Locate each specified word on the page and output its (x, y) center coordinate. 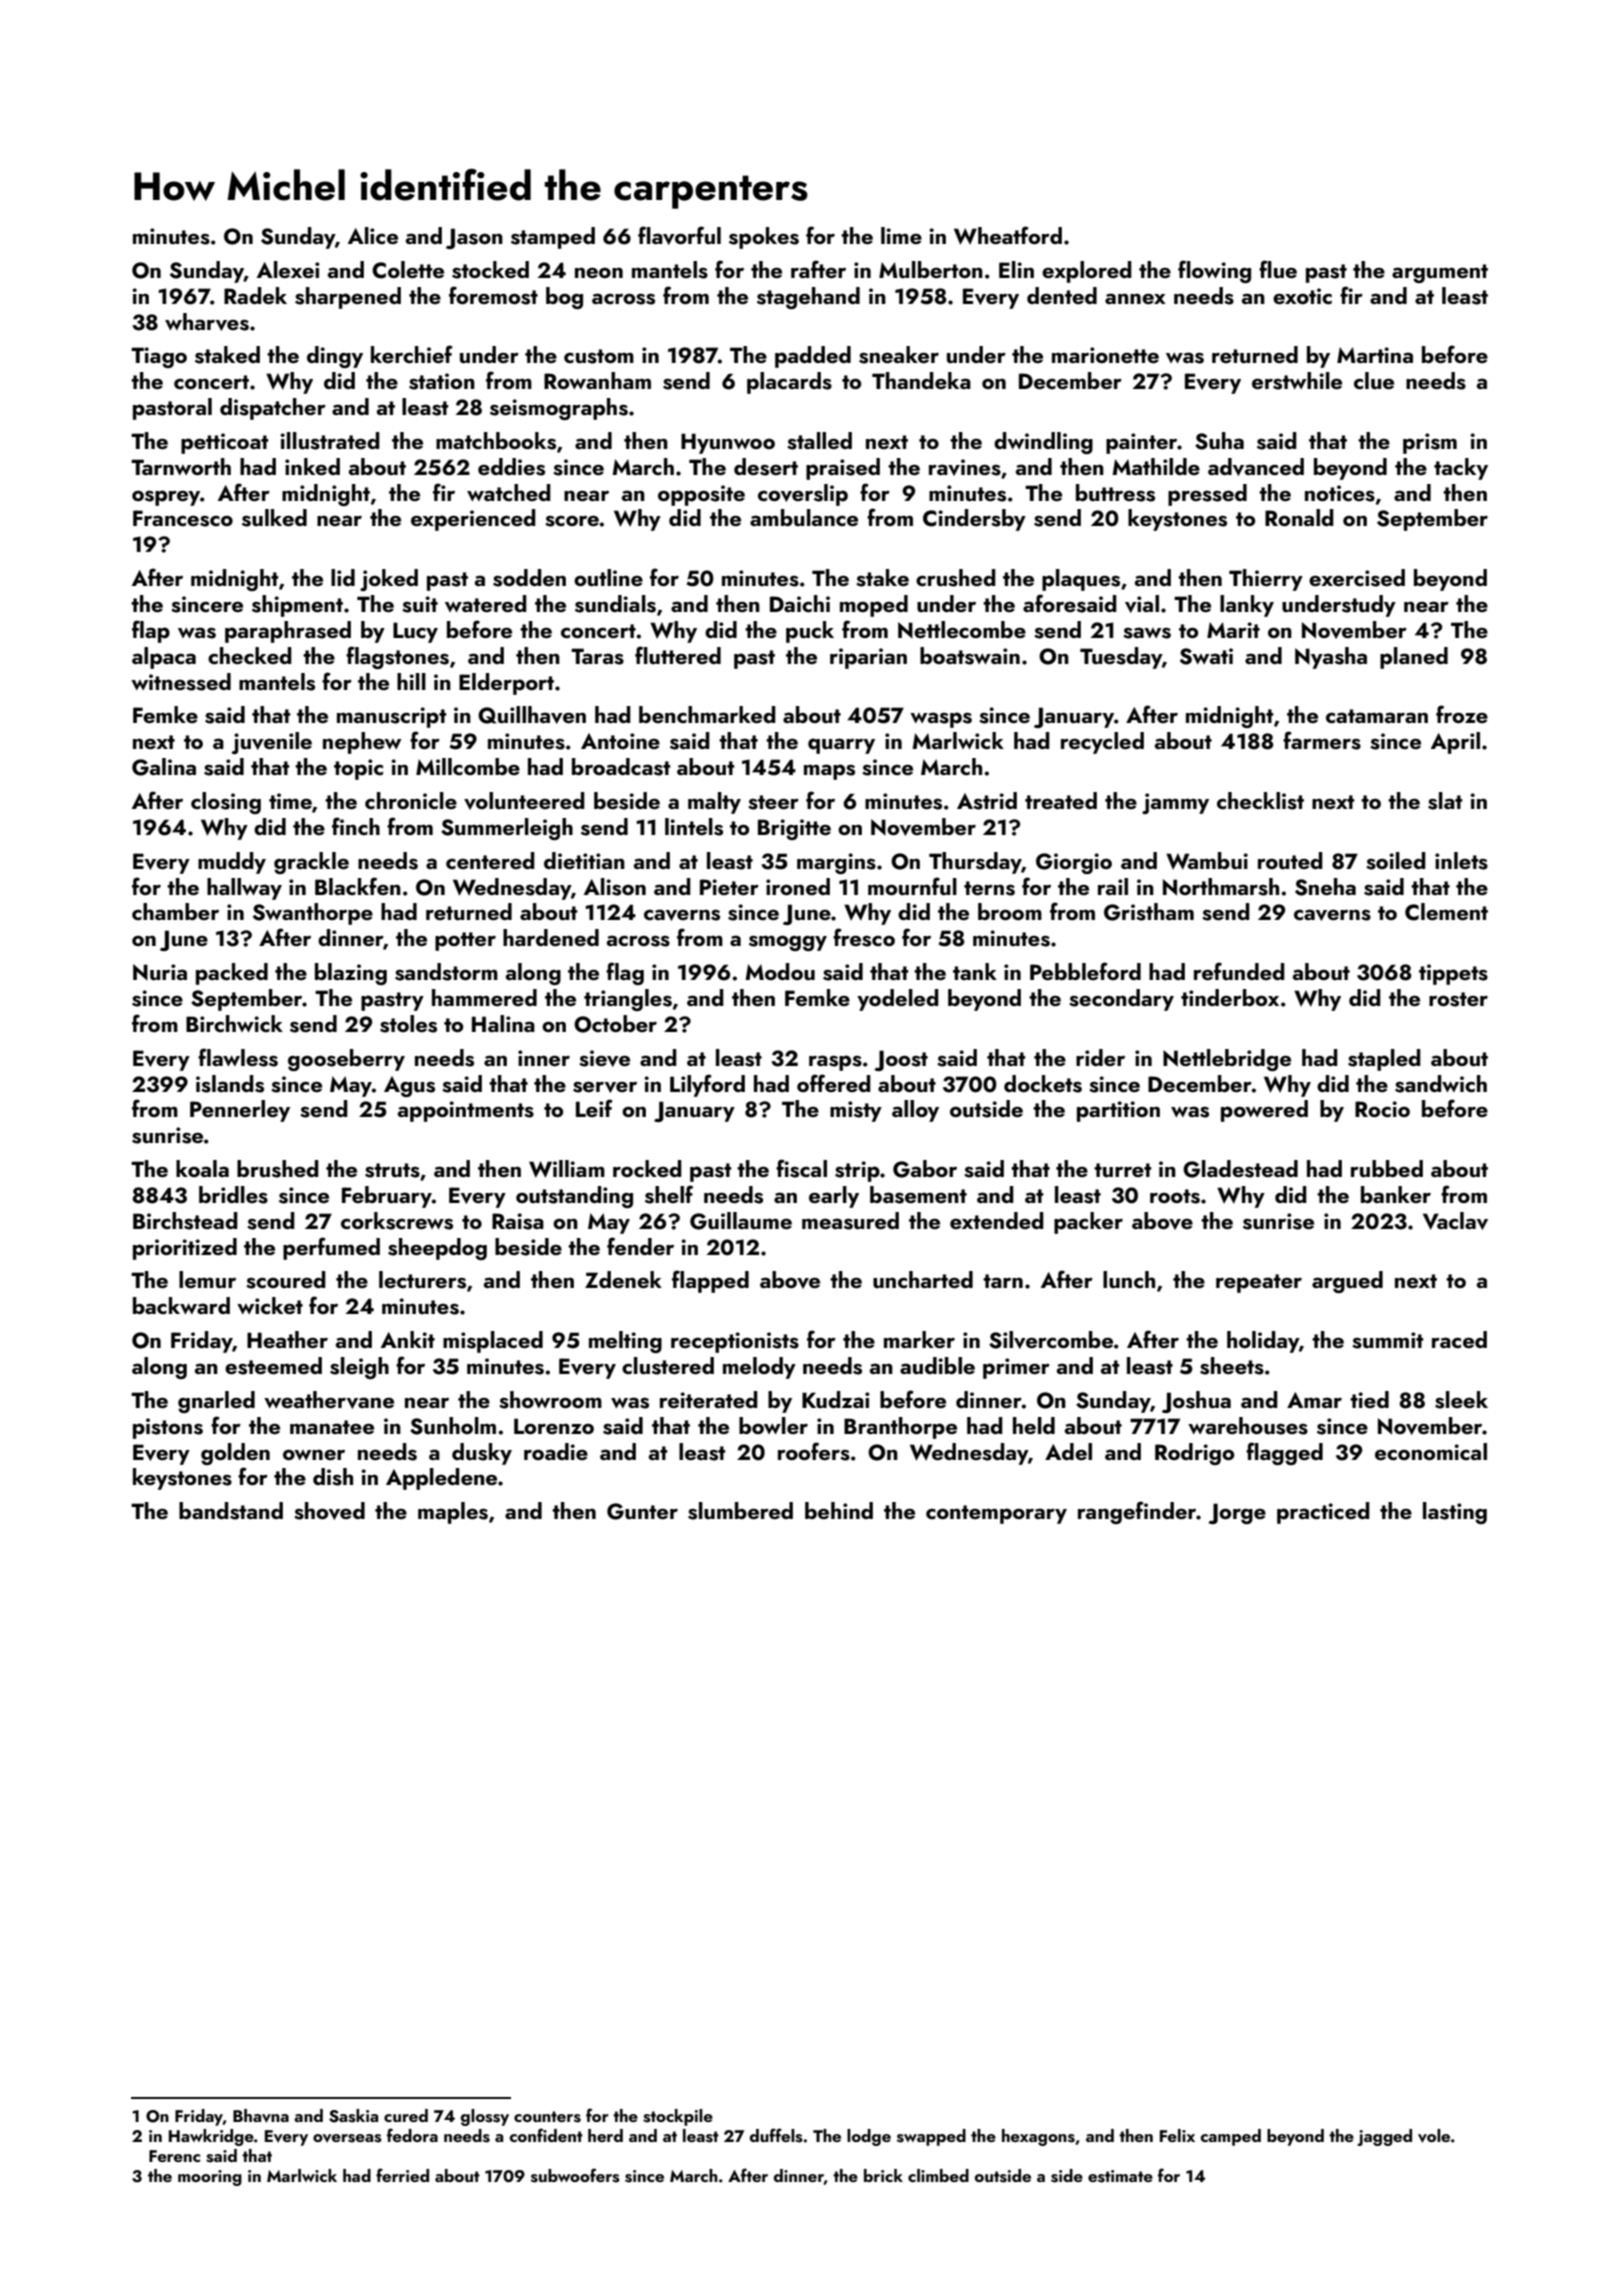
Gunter (642, 1511)
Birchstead (185, 1221)
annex (1135, 298)
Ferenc (174, 2156)
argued (1347, 1282)
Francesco (183, 518)
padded (813, 357)
